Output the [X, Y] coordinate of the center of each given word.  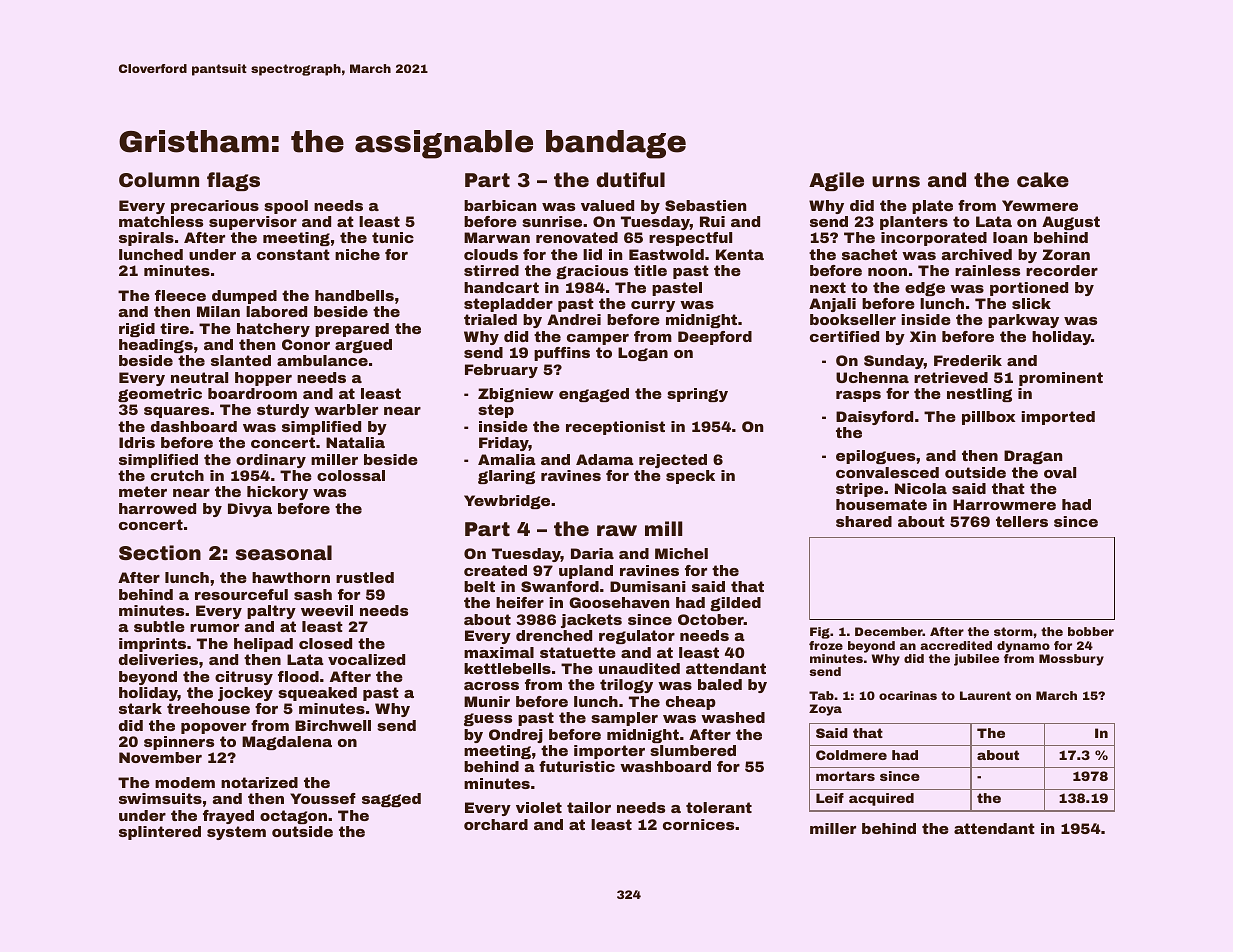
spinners [179, 743]
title [650, 270]
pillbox [988, 418]
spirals [146, 239]
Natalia [355, 442]
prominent [1061, 379]
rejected [673, 461]
